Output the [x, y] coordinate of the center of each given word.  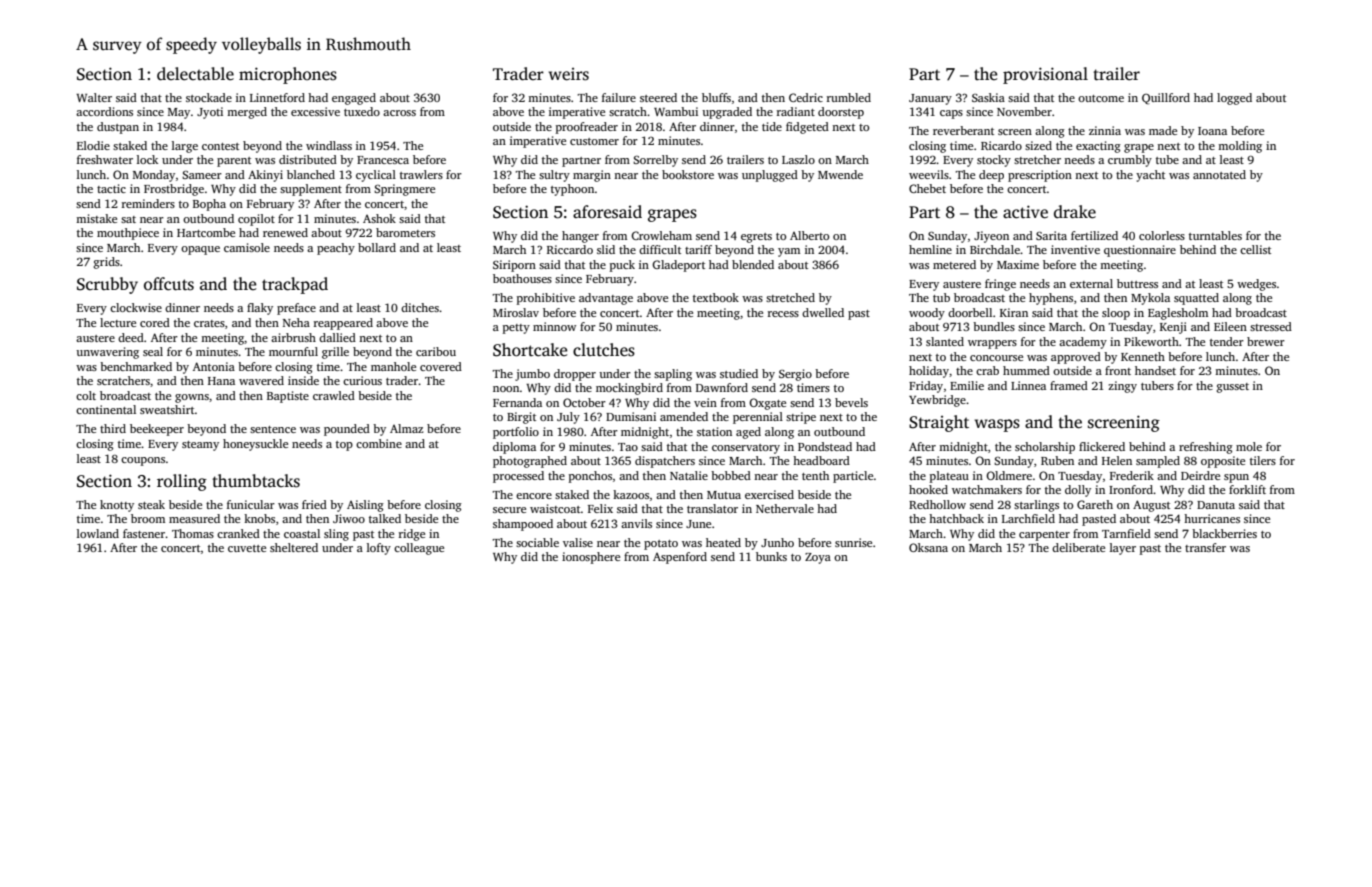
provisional [1045, 75]
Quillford [1166, 98]
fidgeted [807, 128]
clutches [604, 350]
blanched [311, 174]
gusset [1233, 388]
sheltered [294, 547]
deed [131, 337]
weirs [568, 74]
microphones [288, 75]
